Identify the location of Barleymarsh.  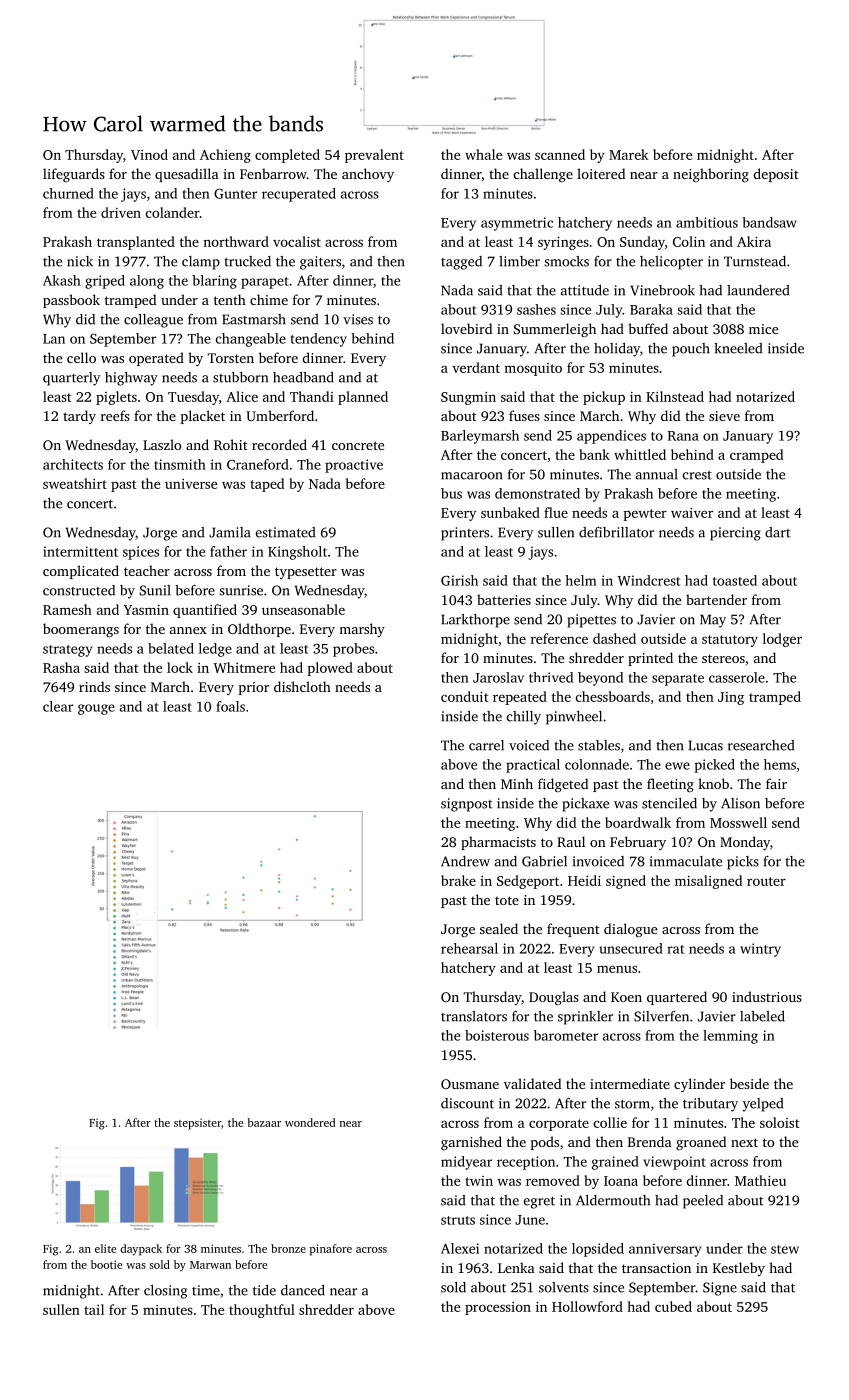
(480, 437).
